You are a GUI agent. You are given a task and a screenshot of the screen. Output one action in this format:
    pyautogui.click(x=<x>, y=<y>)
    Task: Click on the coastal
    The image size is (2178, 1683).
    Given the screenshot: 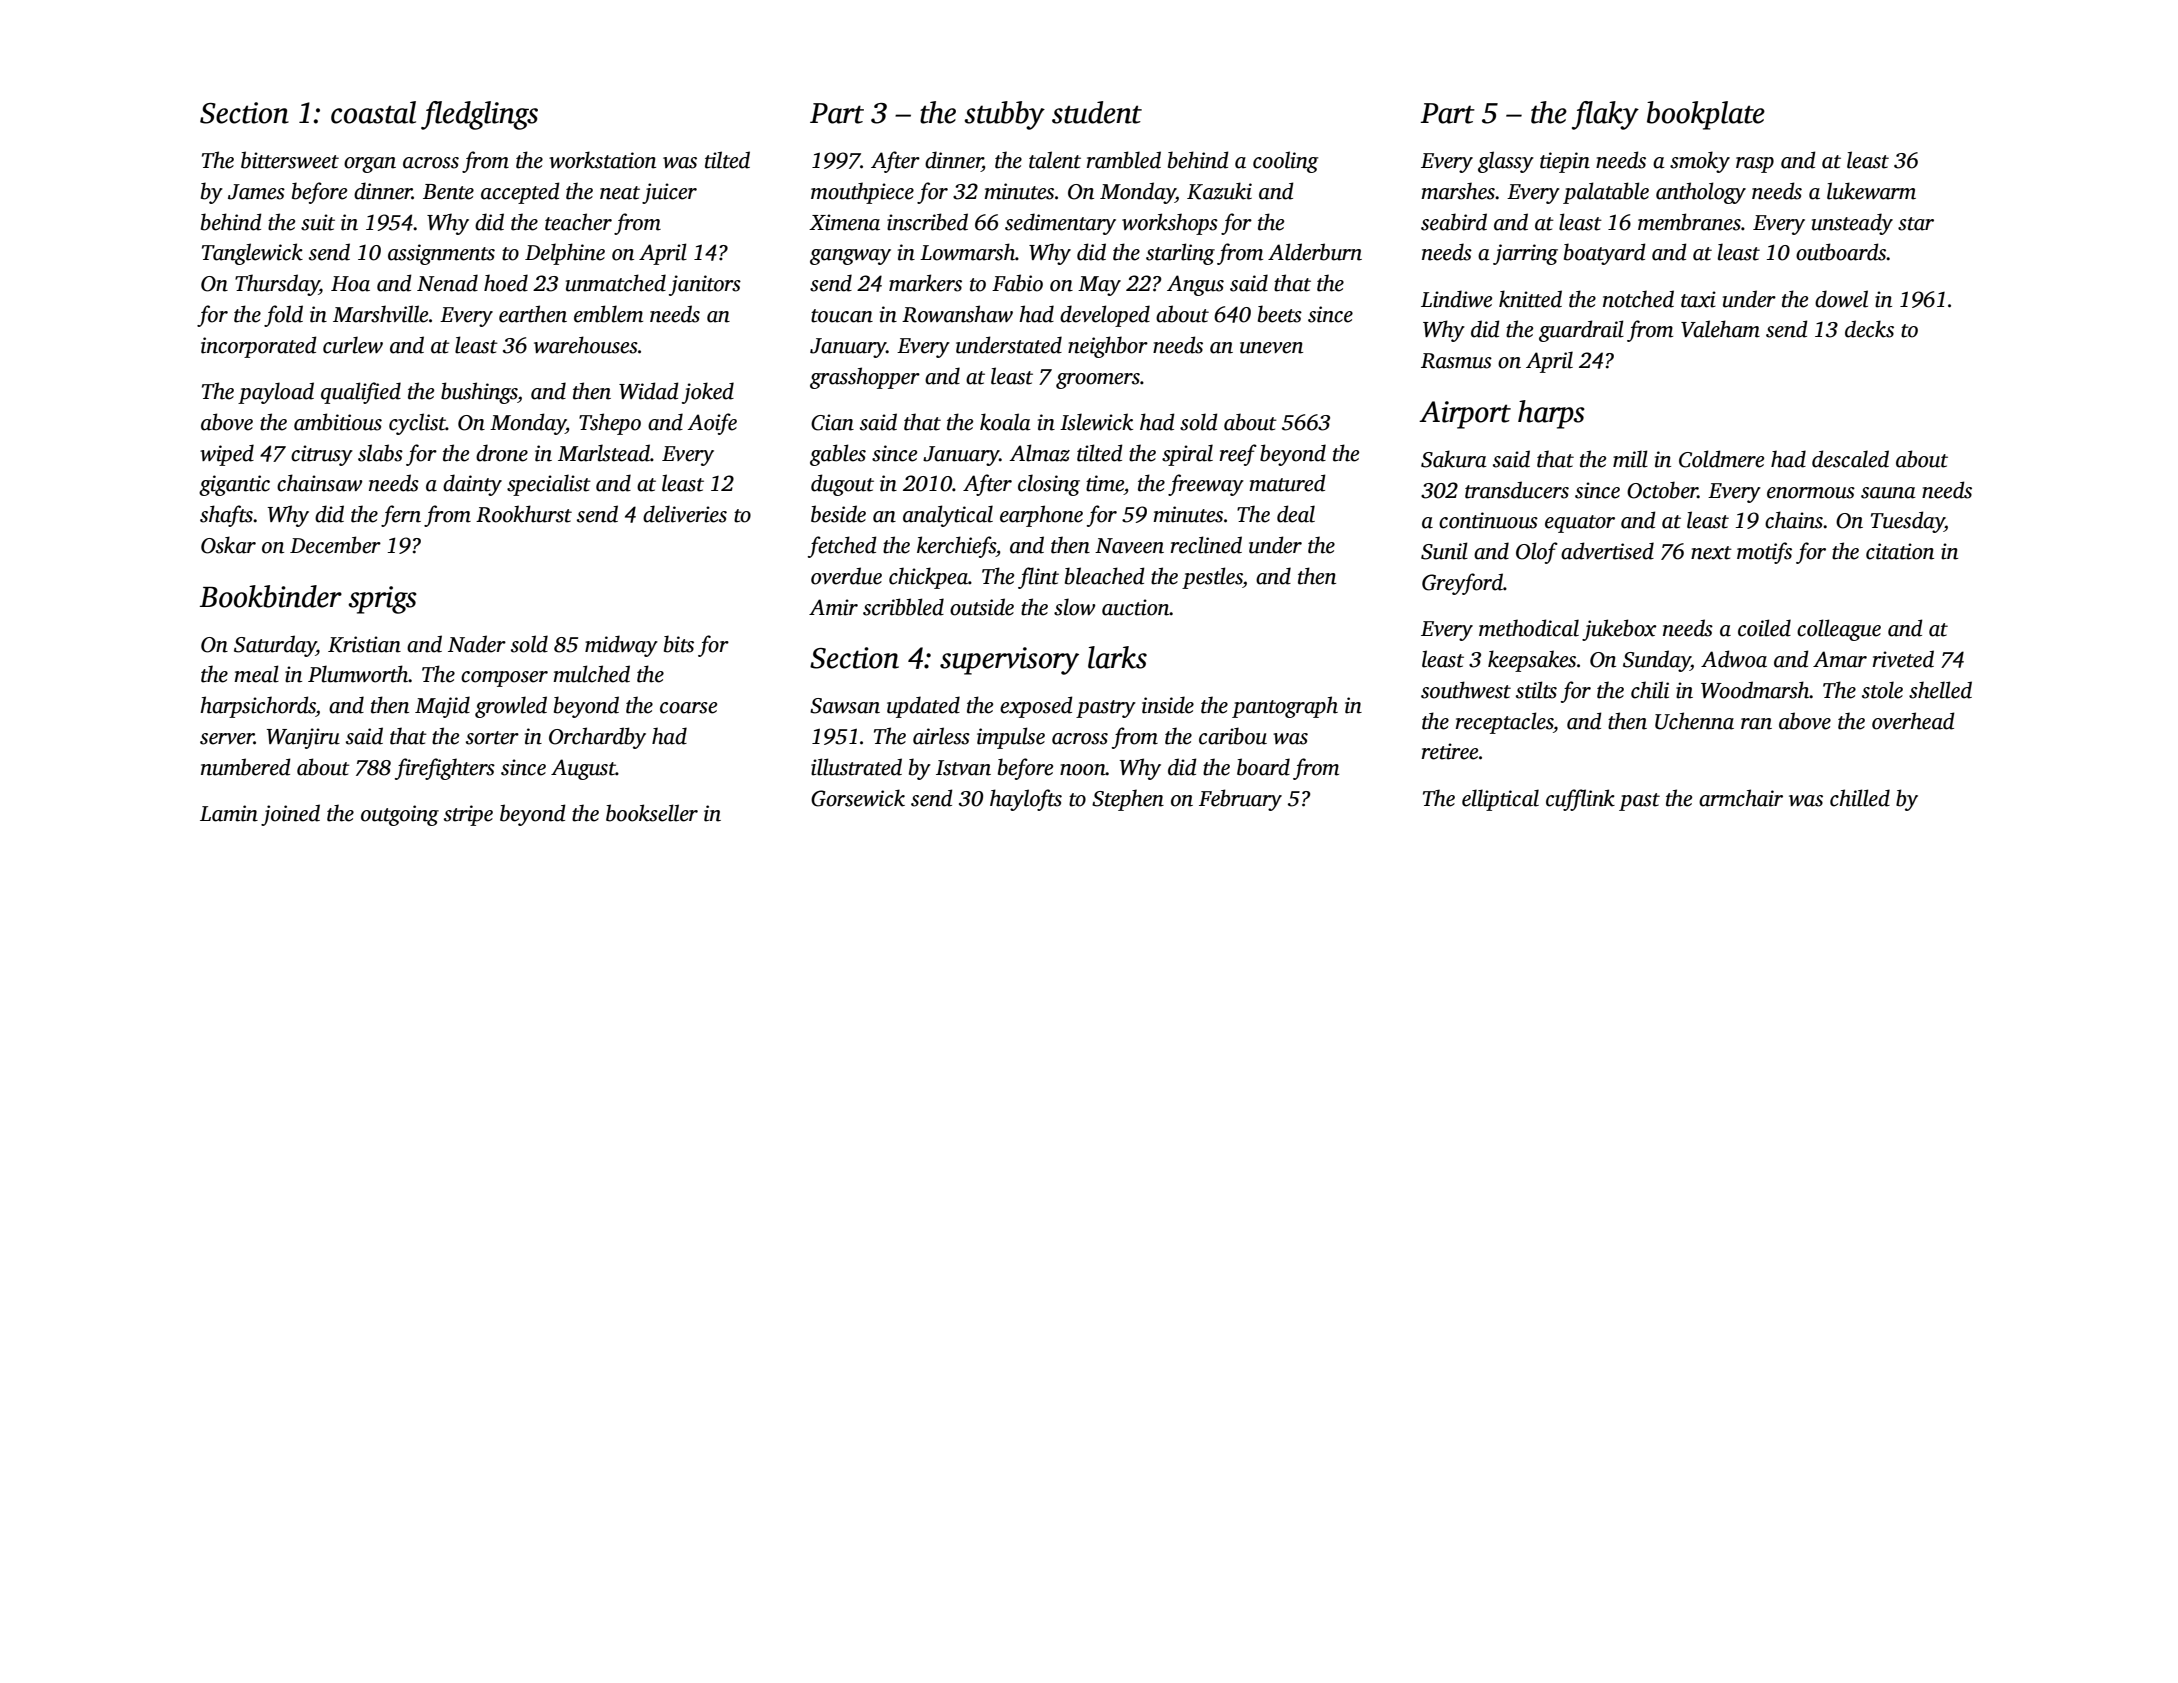 What is the action you would take?
    pyautogui.click(x=373, y=112)
